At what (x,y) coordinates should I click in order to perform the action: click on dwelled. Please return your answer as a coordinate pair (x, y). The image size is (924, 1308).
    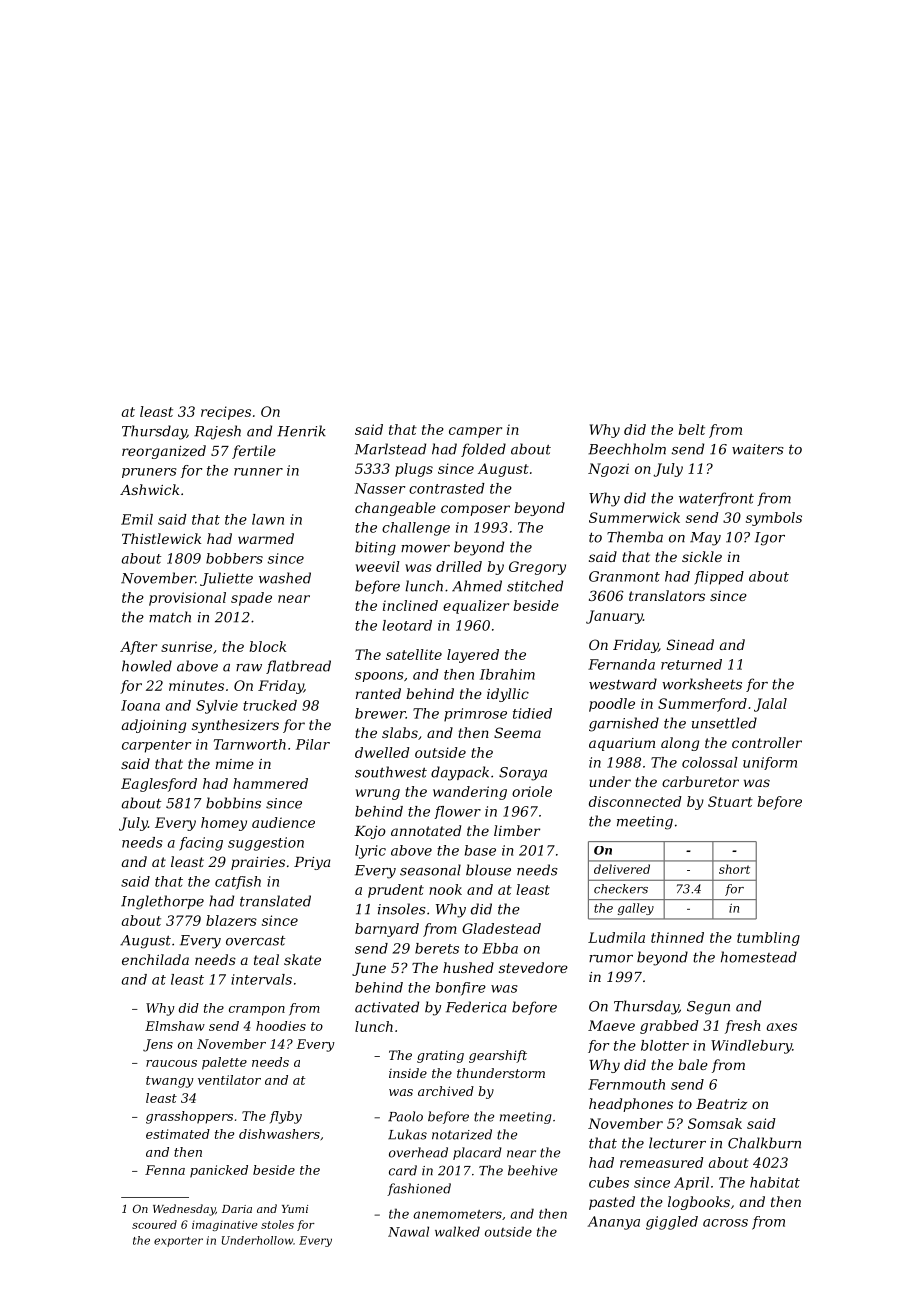
    Looking at the image, I should click on (382, 752).
